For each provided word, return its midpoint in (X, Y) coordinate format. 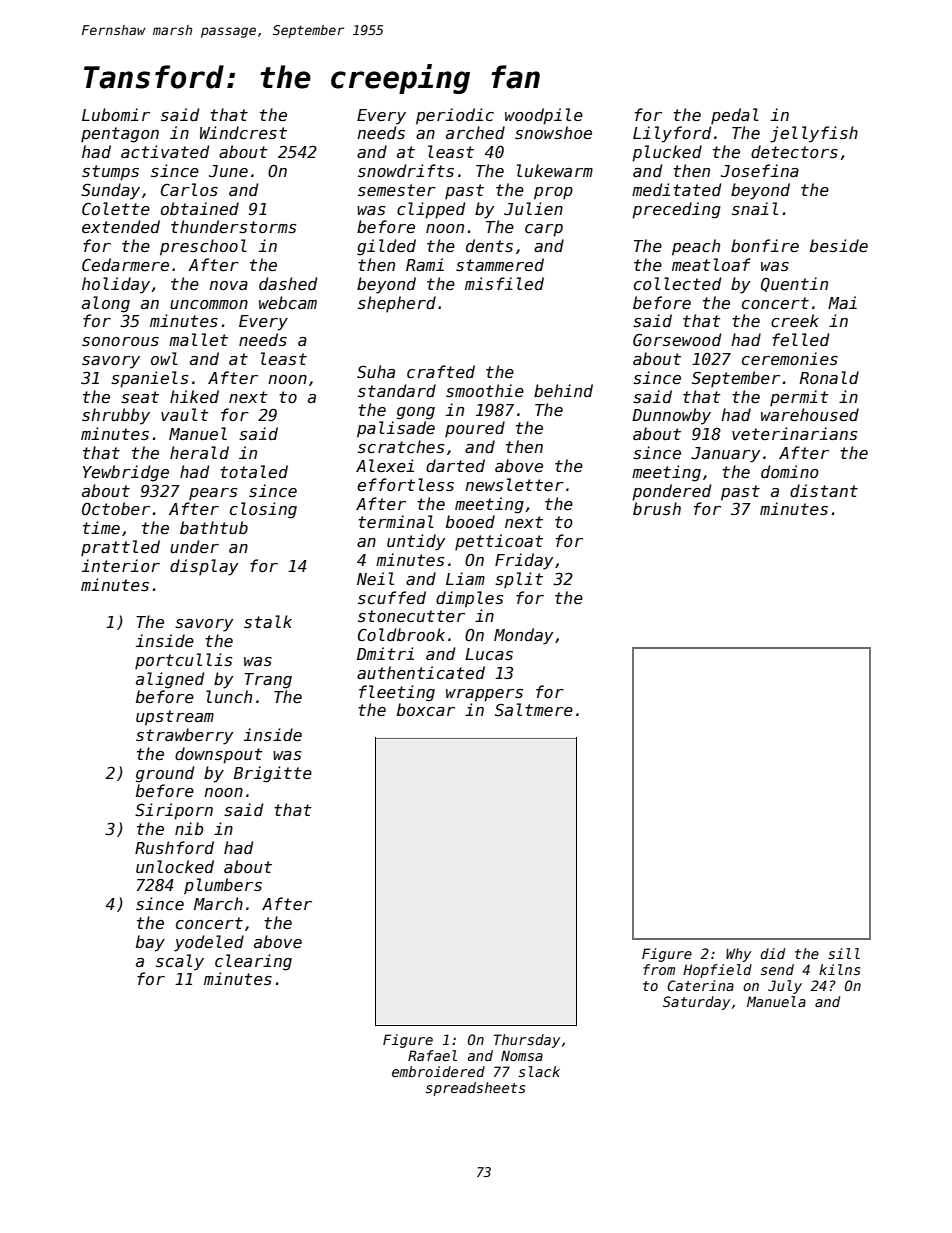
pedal (735, 116)
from (659, 969)
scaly (180, 962)
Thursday (527, 1041)
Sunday (110, 191)
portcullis (183, 661)
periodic (455, 116)
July (785, 987)
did (772, 953)
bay (150, 943)
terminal (396, 521)
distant (824, 490)
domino (790, 471)
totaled (254, 471)
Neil (375, 578)
